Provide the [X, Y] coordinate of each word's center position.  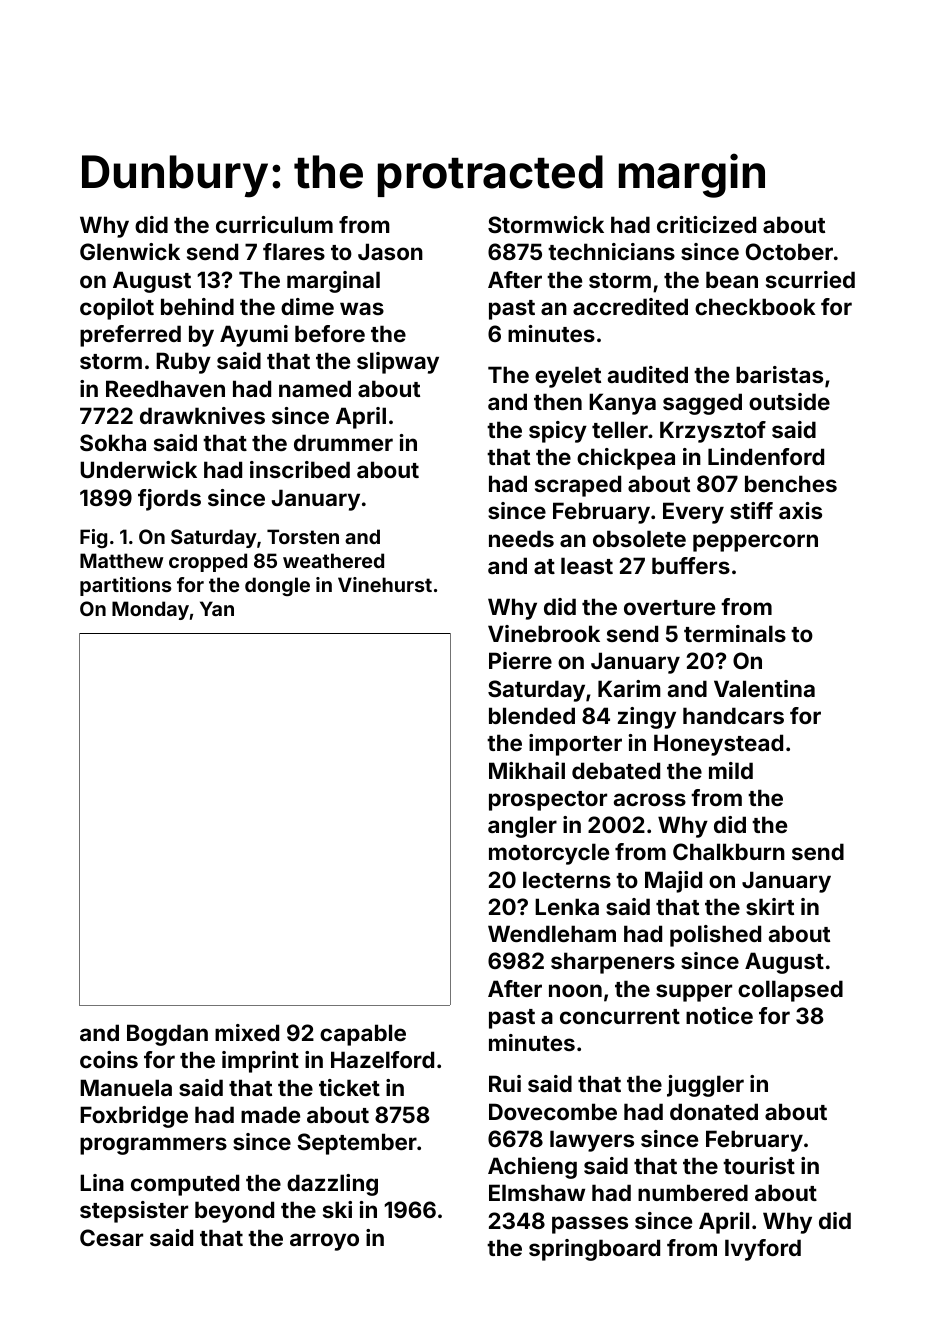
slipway [398, 363]
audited [648, 374]
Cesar [111, 1237]
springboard [594, 1250]
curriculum [274, 224]
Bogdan [167, 1035]
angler [522, 827]
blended [532, 715]
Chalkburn [729, 851]
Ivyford [763, 1250]
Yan [217, 608]
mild [731, 770]
